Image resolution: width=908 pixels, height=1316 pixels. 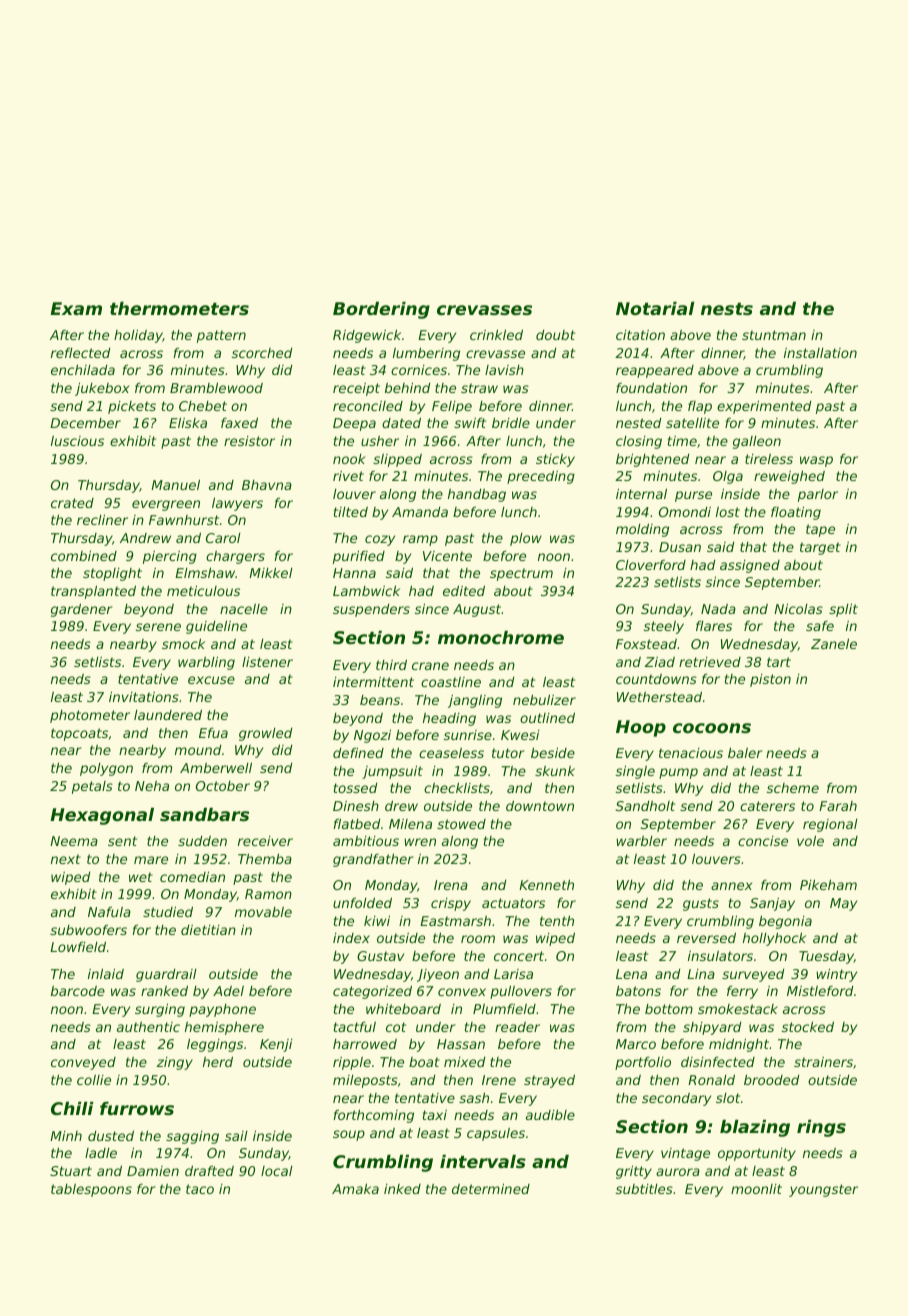 What do you see at coordinates (137, 1108) in the page?
I see `furrows` at bounding box center [137, 1108].
